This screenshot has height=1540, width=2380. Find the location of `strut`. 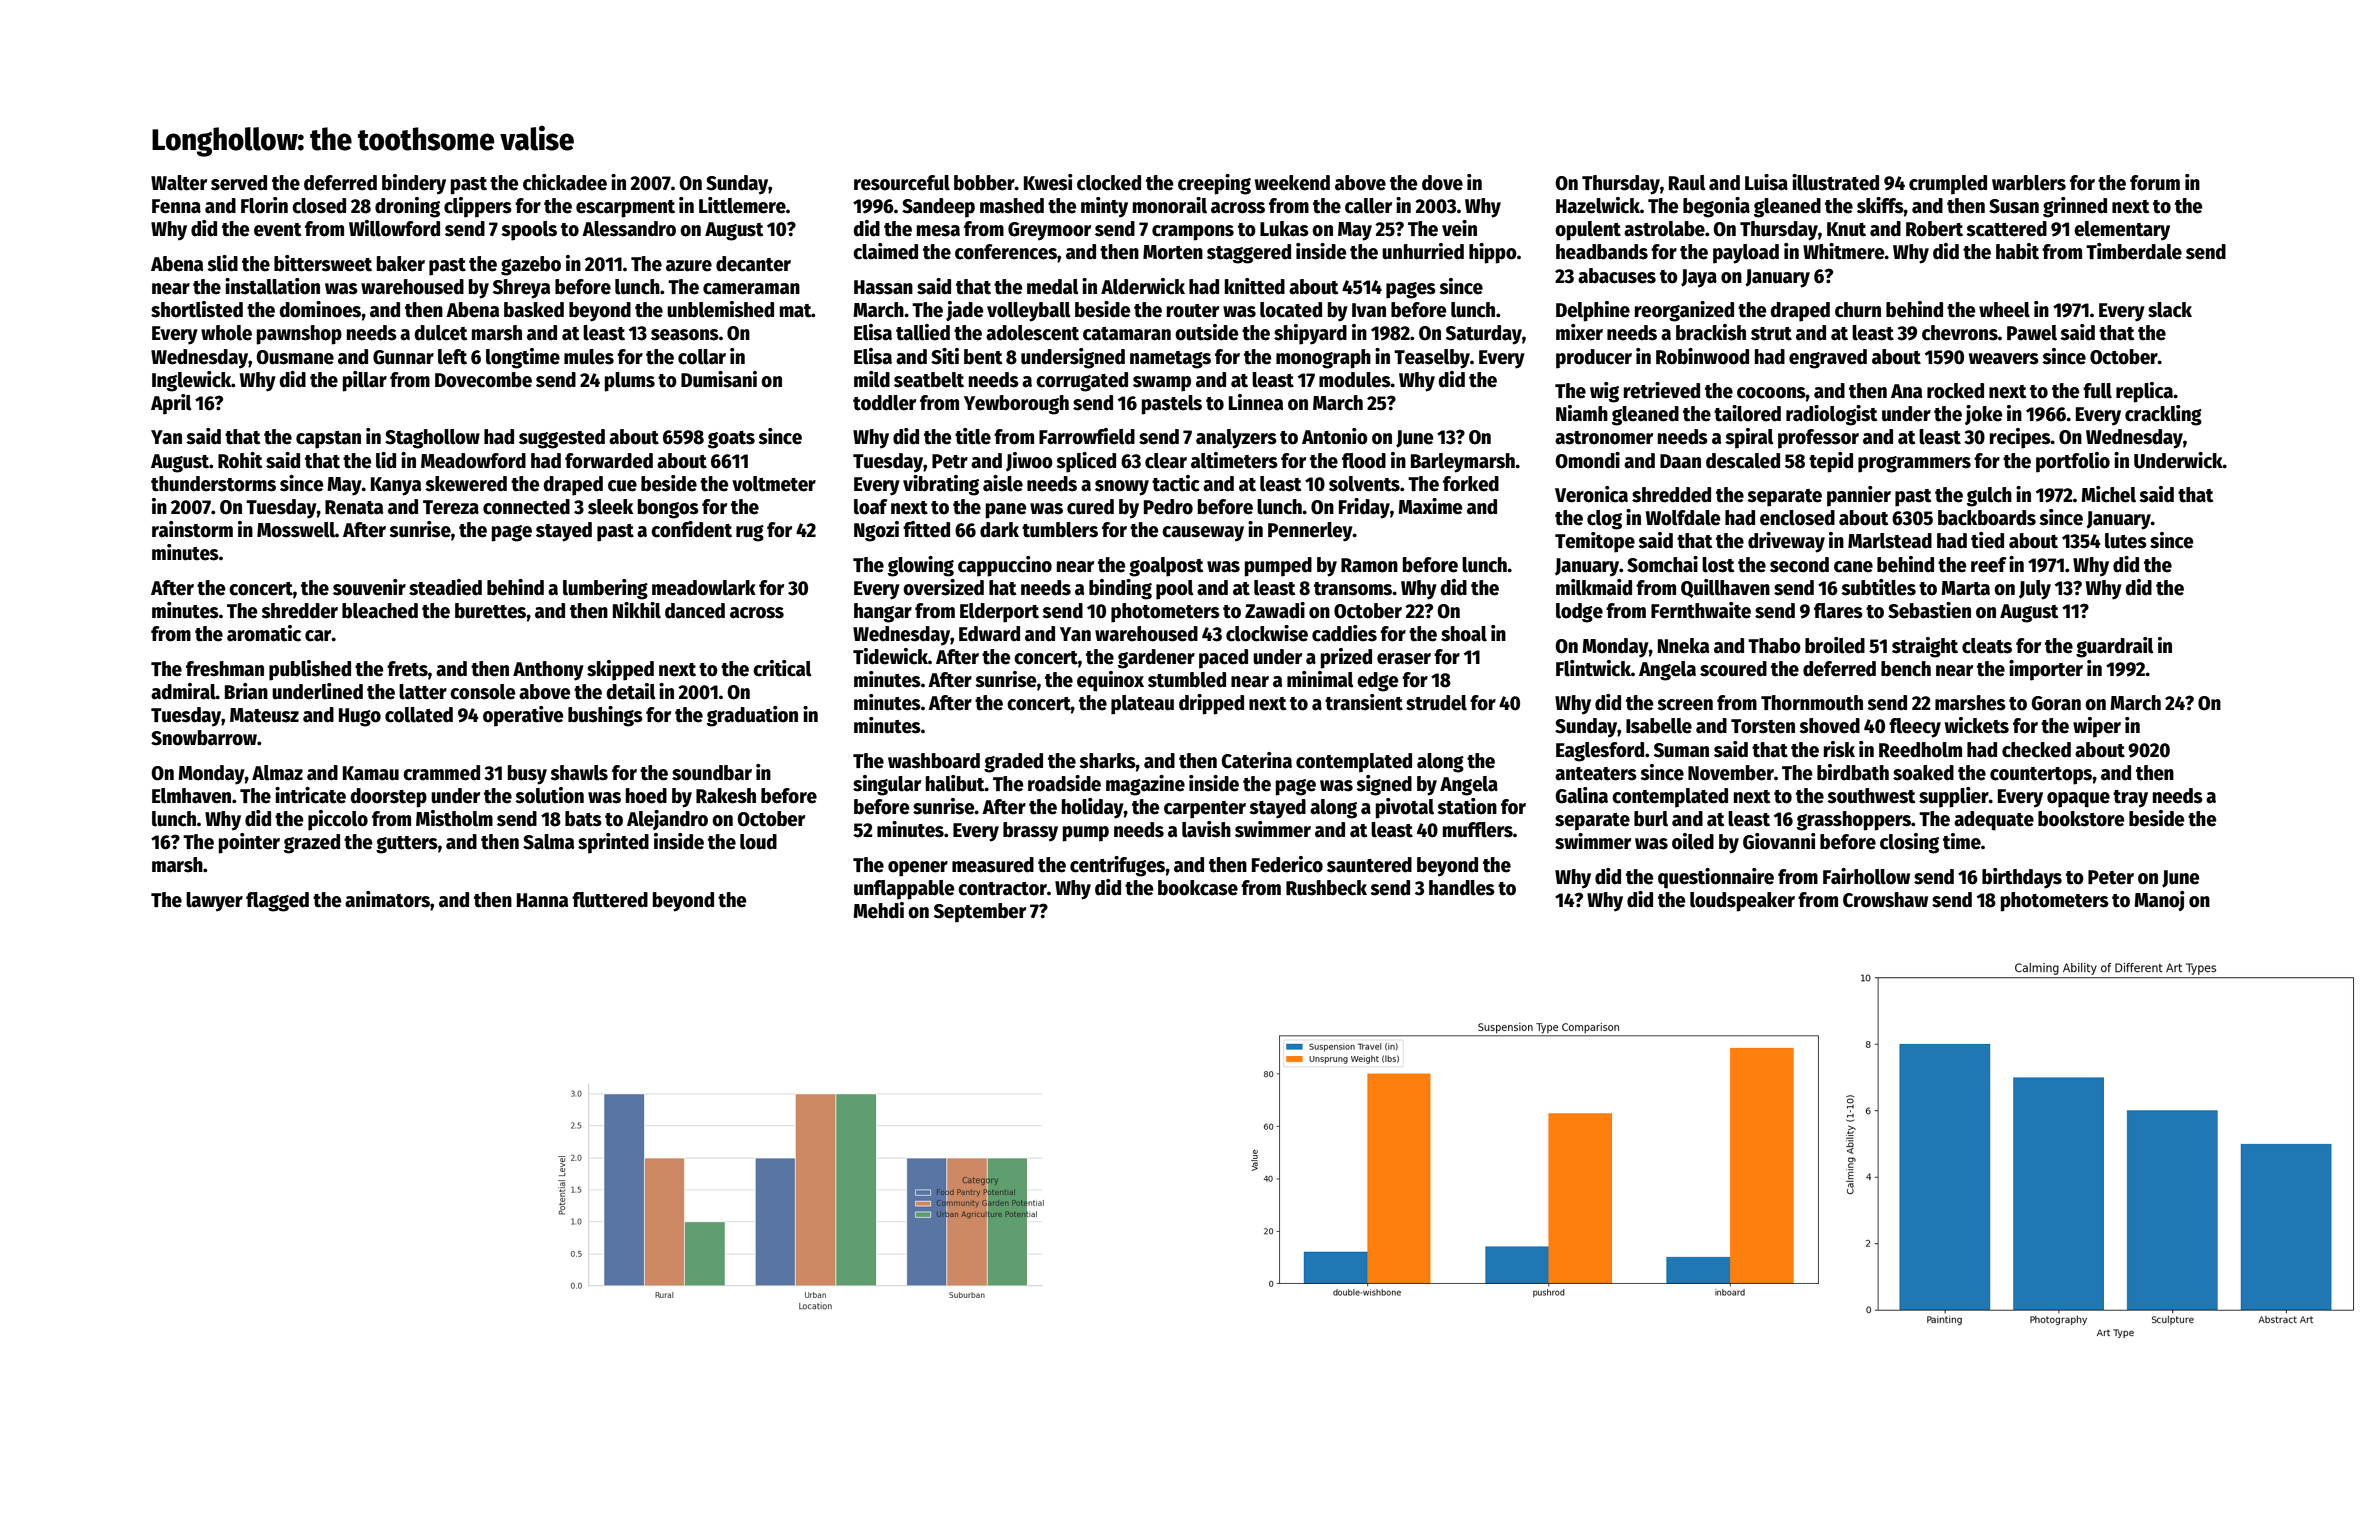

strut is located at coordinates (1771, 334).
